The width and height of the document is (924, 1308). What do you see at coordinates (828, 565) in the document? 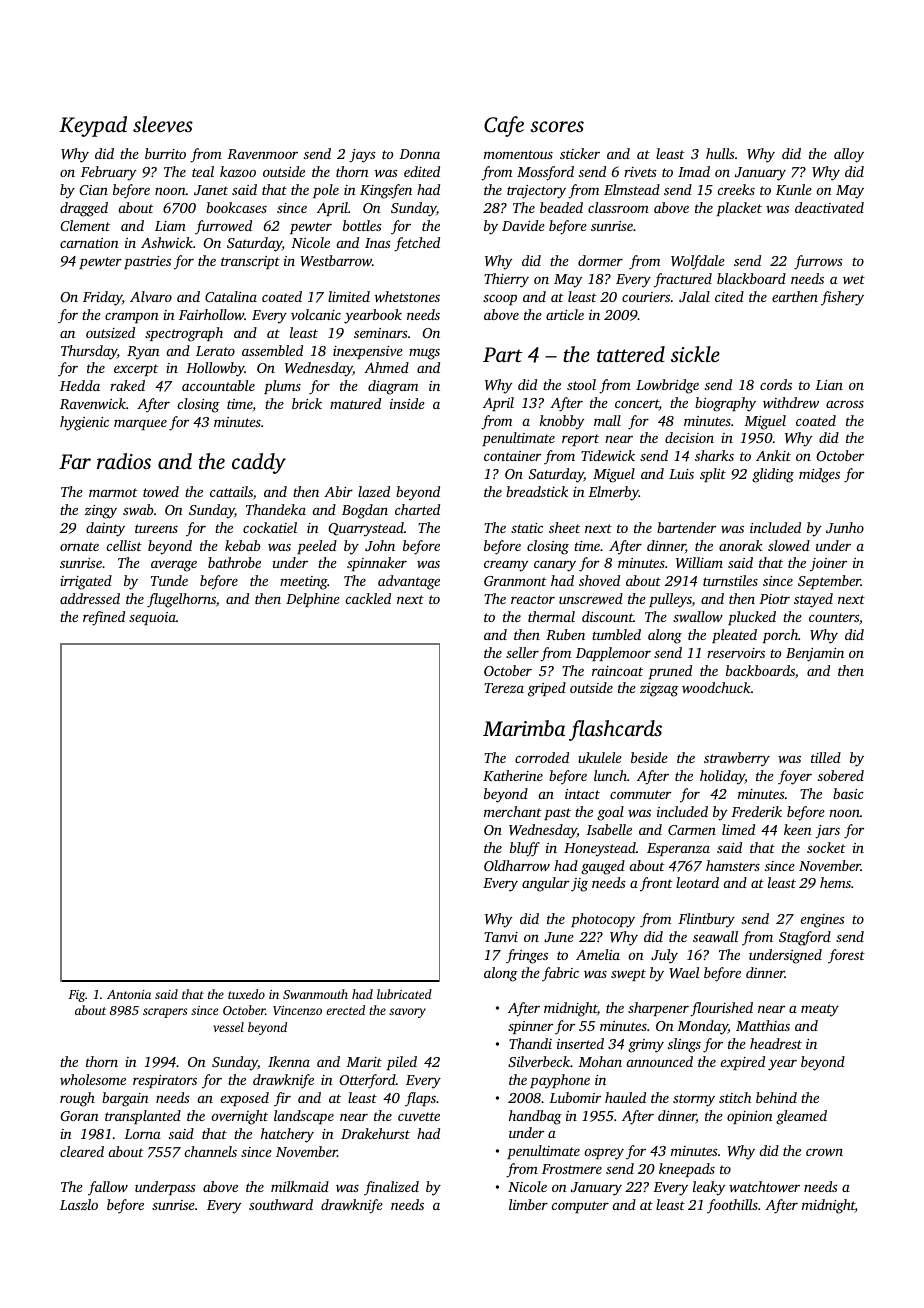
I see `joiner` at bounding box center [828, 565].
